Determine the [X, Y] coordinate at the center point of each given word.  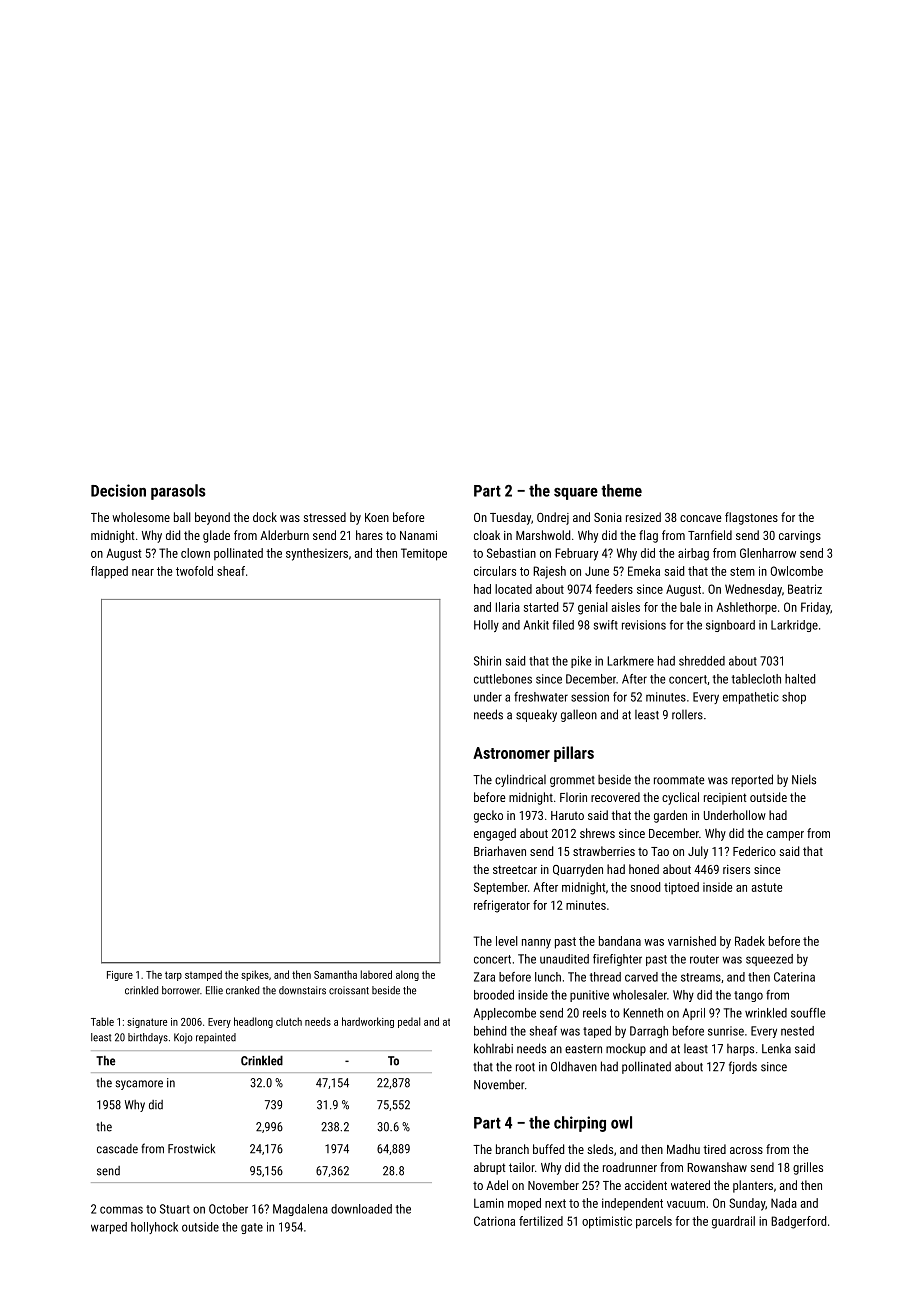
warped [109, 1228]
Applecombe [505, 1014]
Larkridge [794, 626]
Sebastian [511, 553]
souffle [808, 1013]
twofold [194, 571]
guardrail [733, 1222]
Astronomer [511, 753]
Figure [120, 976]
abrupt [490, 1168]
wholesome [141, 517]
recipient [725, 799]
